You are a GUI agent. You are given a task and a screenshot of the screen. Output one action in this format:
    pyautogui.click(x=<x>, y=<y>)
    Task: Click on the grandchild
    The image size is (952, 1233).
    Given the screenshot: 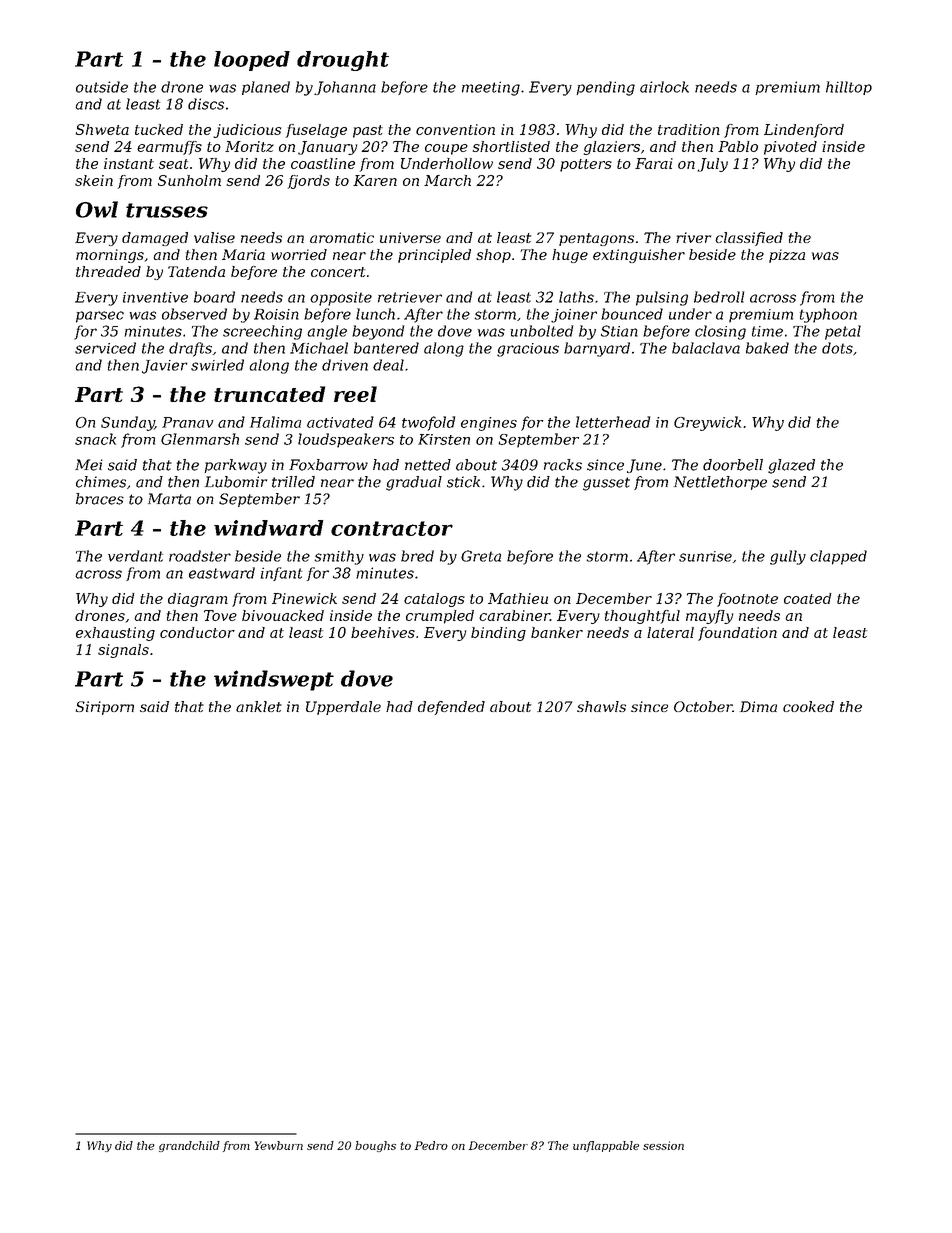 What is the action you would take?
    pyautogui.click(x=189, y=1146)
